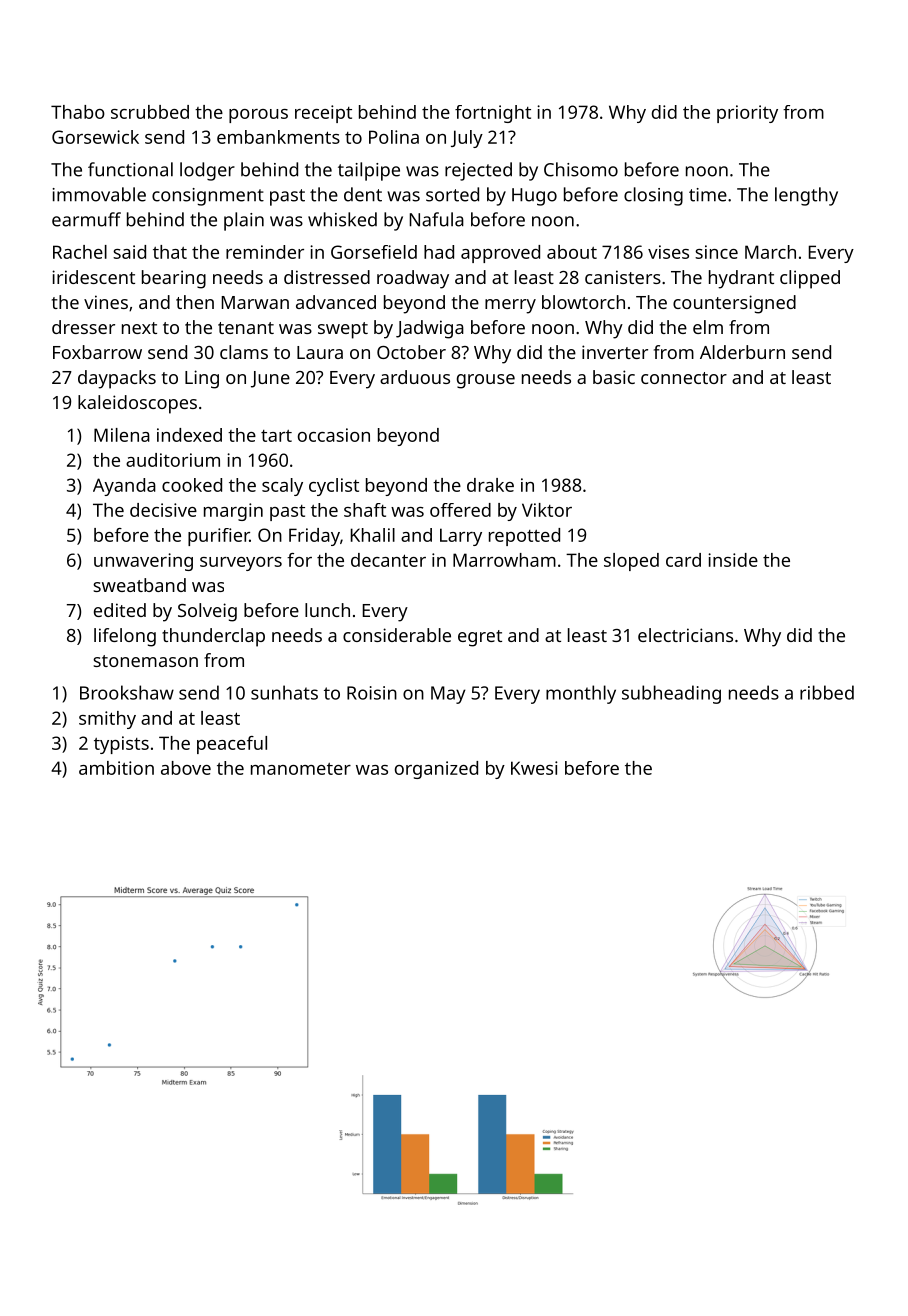 This page has width=908, height=1316. What do you see at coordinates (614, 377) in the page?
I see `basic` at bounding box center [614, 377].
